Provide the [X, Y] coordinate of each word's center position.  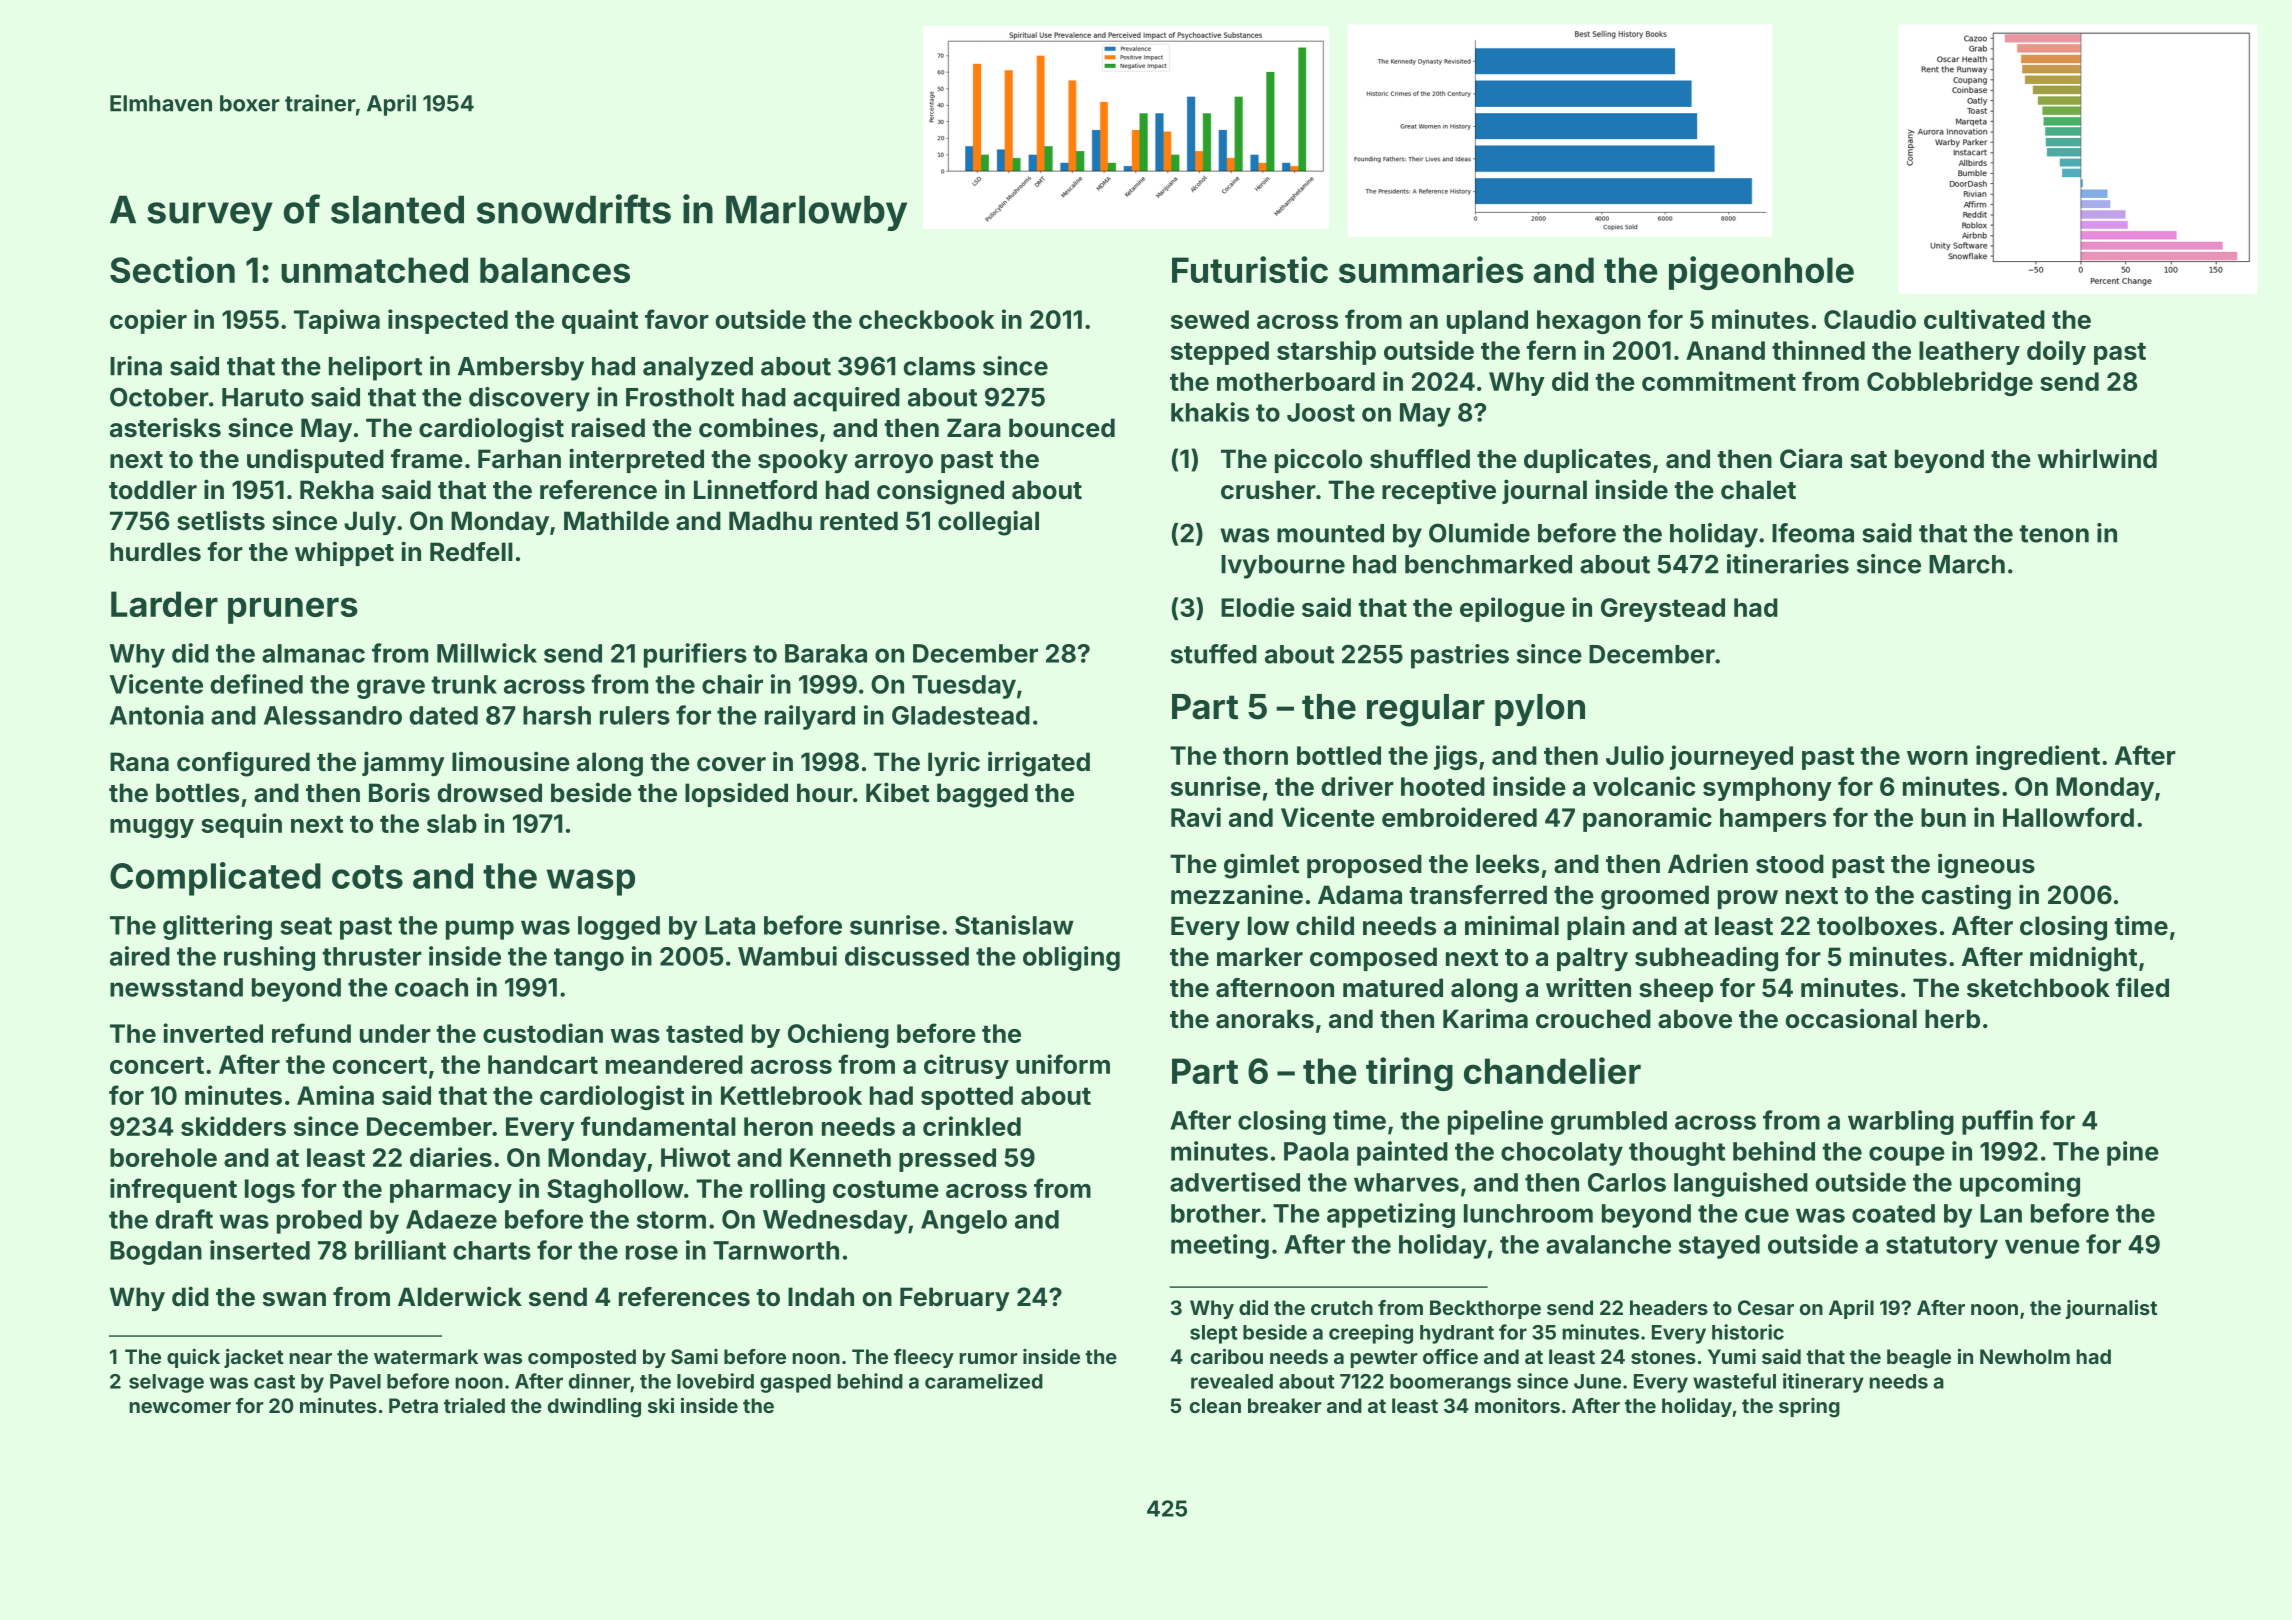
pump [480, 930]
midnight [2083, 959]
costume [886, 1189]
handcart [543, 1064]
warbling [1901, 1122]
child [1325, 925]
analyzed [698, 369]
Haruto [263, 397]
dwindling [594, 1408]
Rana [139, 762]
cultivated [1984, 319]
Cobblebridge [1950, 383]
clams [939, 366]
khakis [1210, 412]
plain [1596, 927]
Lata [730, 925]
